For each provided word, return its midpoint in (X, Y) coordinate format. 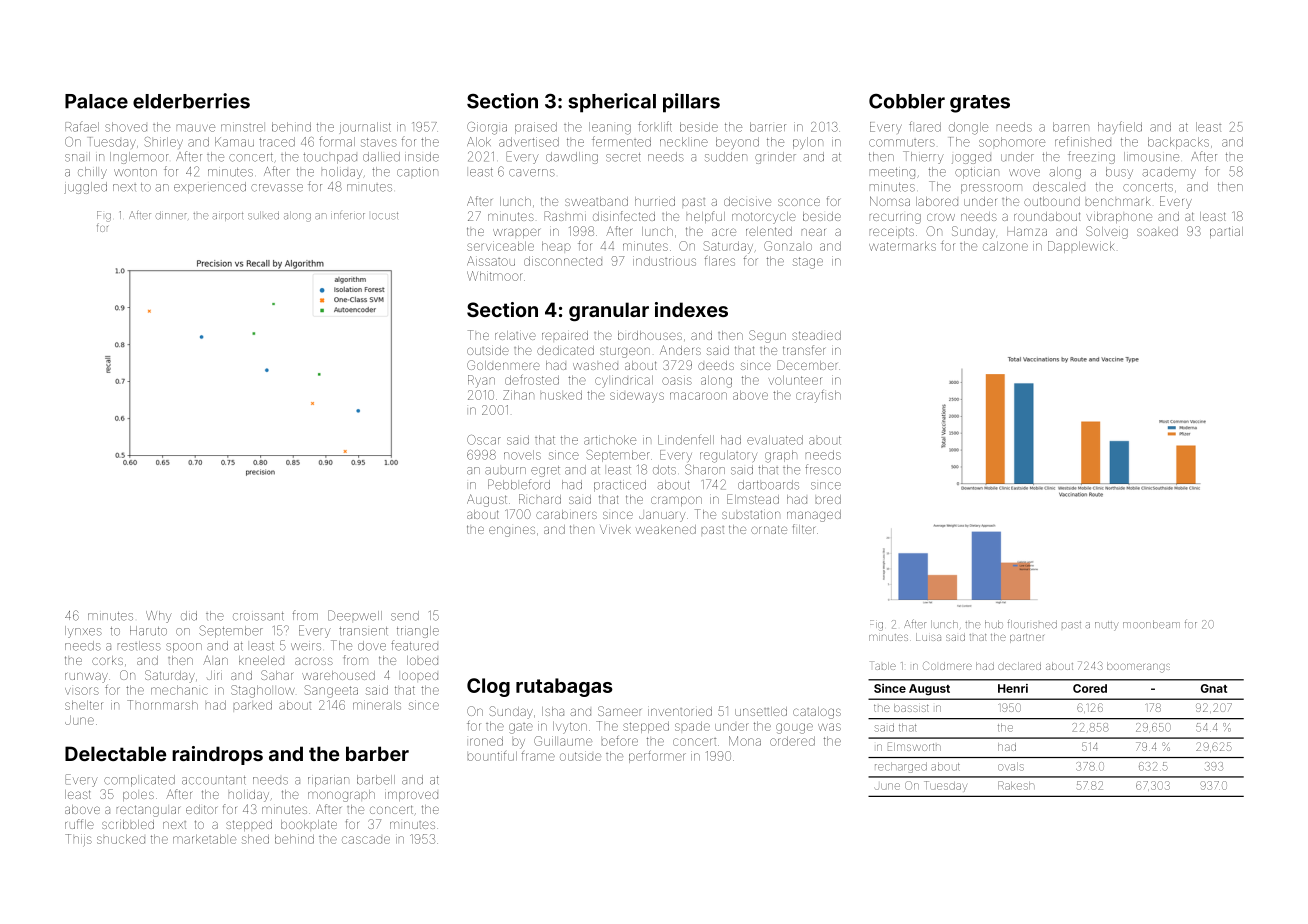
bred (828, 499)
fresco (823, 469)
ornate (769, 529)
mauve (196, 128)
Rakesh (1015, 785)
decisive (747, 201)
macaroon (698, 396)
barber (377, 753)
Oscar (484, 440)
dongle (968, 128)
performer (657, 757)
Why (159, 617)
